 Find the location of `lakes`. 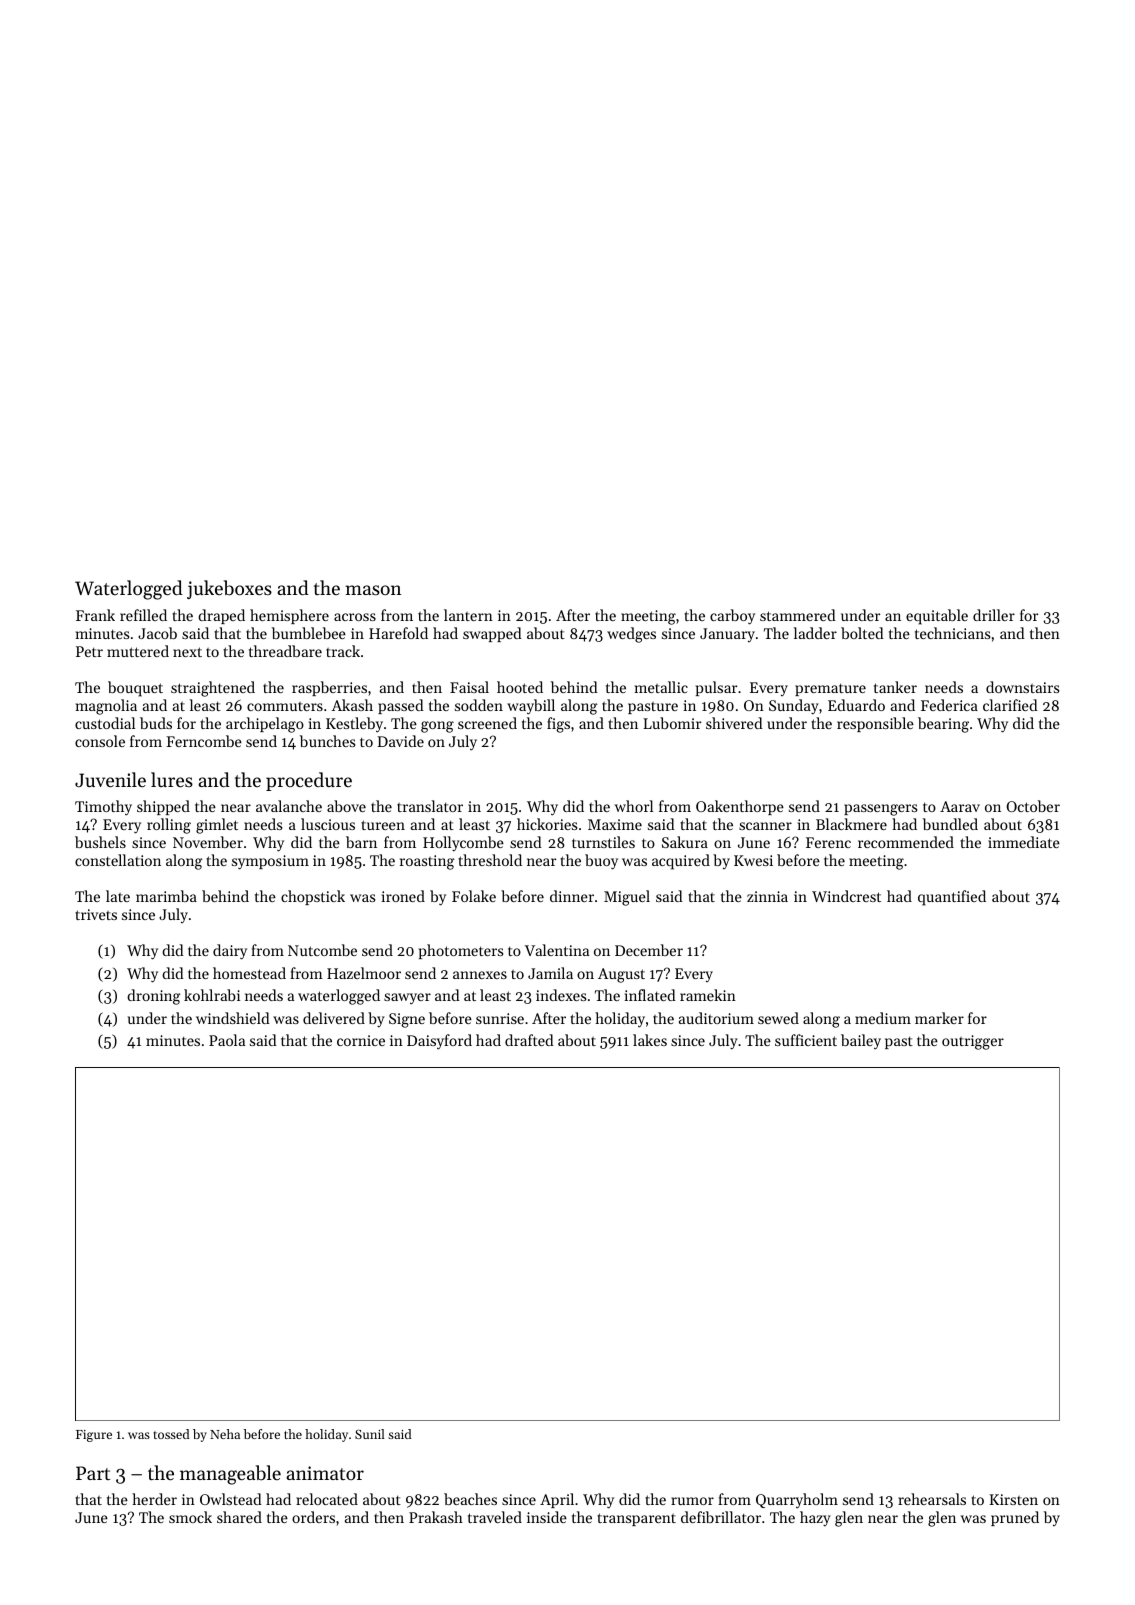

lakes is located at coordinates (650, 1040).
